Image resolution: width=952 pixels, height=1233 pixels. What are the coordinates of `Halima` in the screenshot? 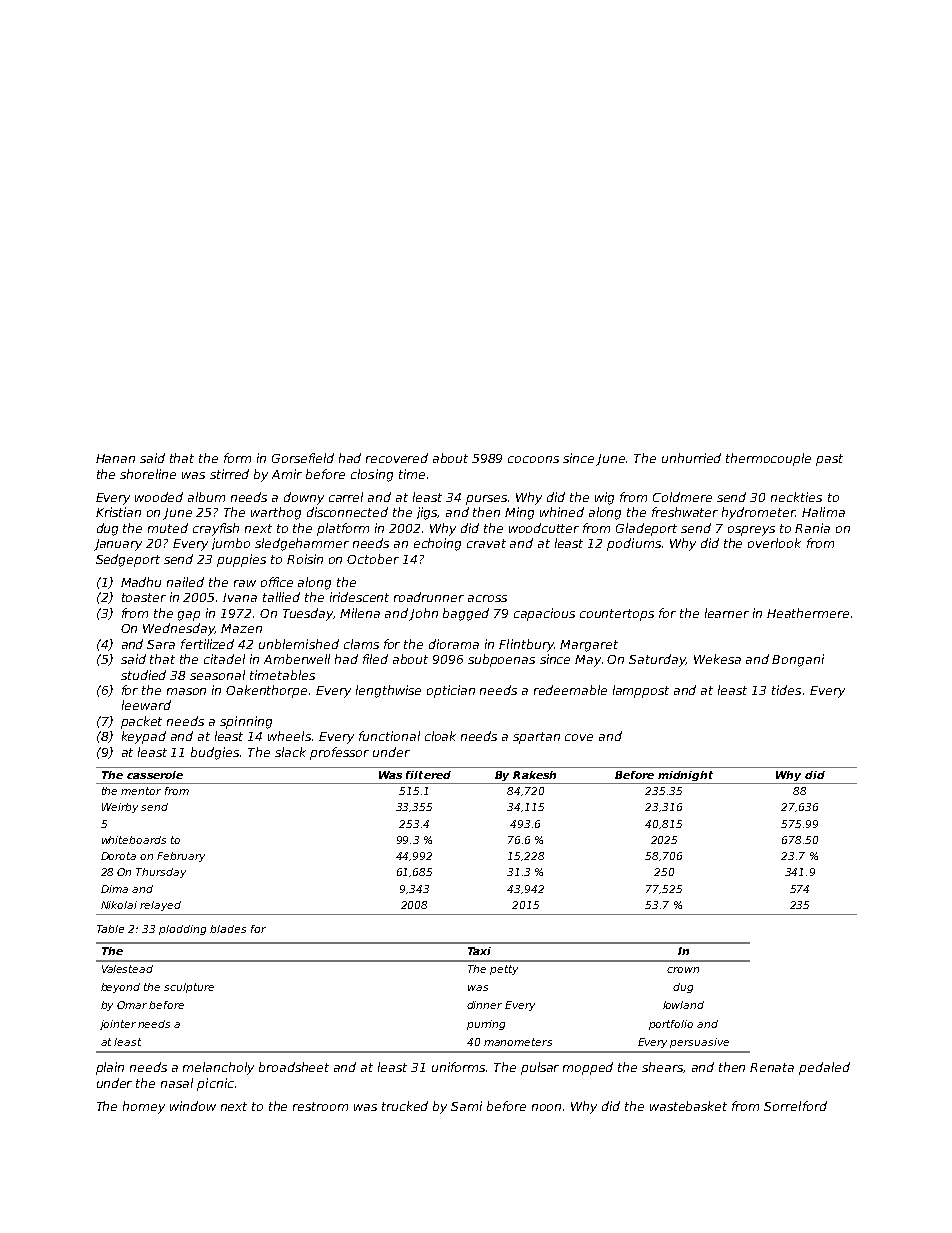 It's located at (823, 512).
